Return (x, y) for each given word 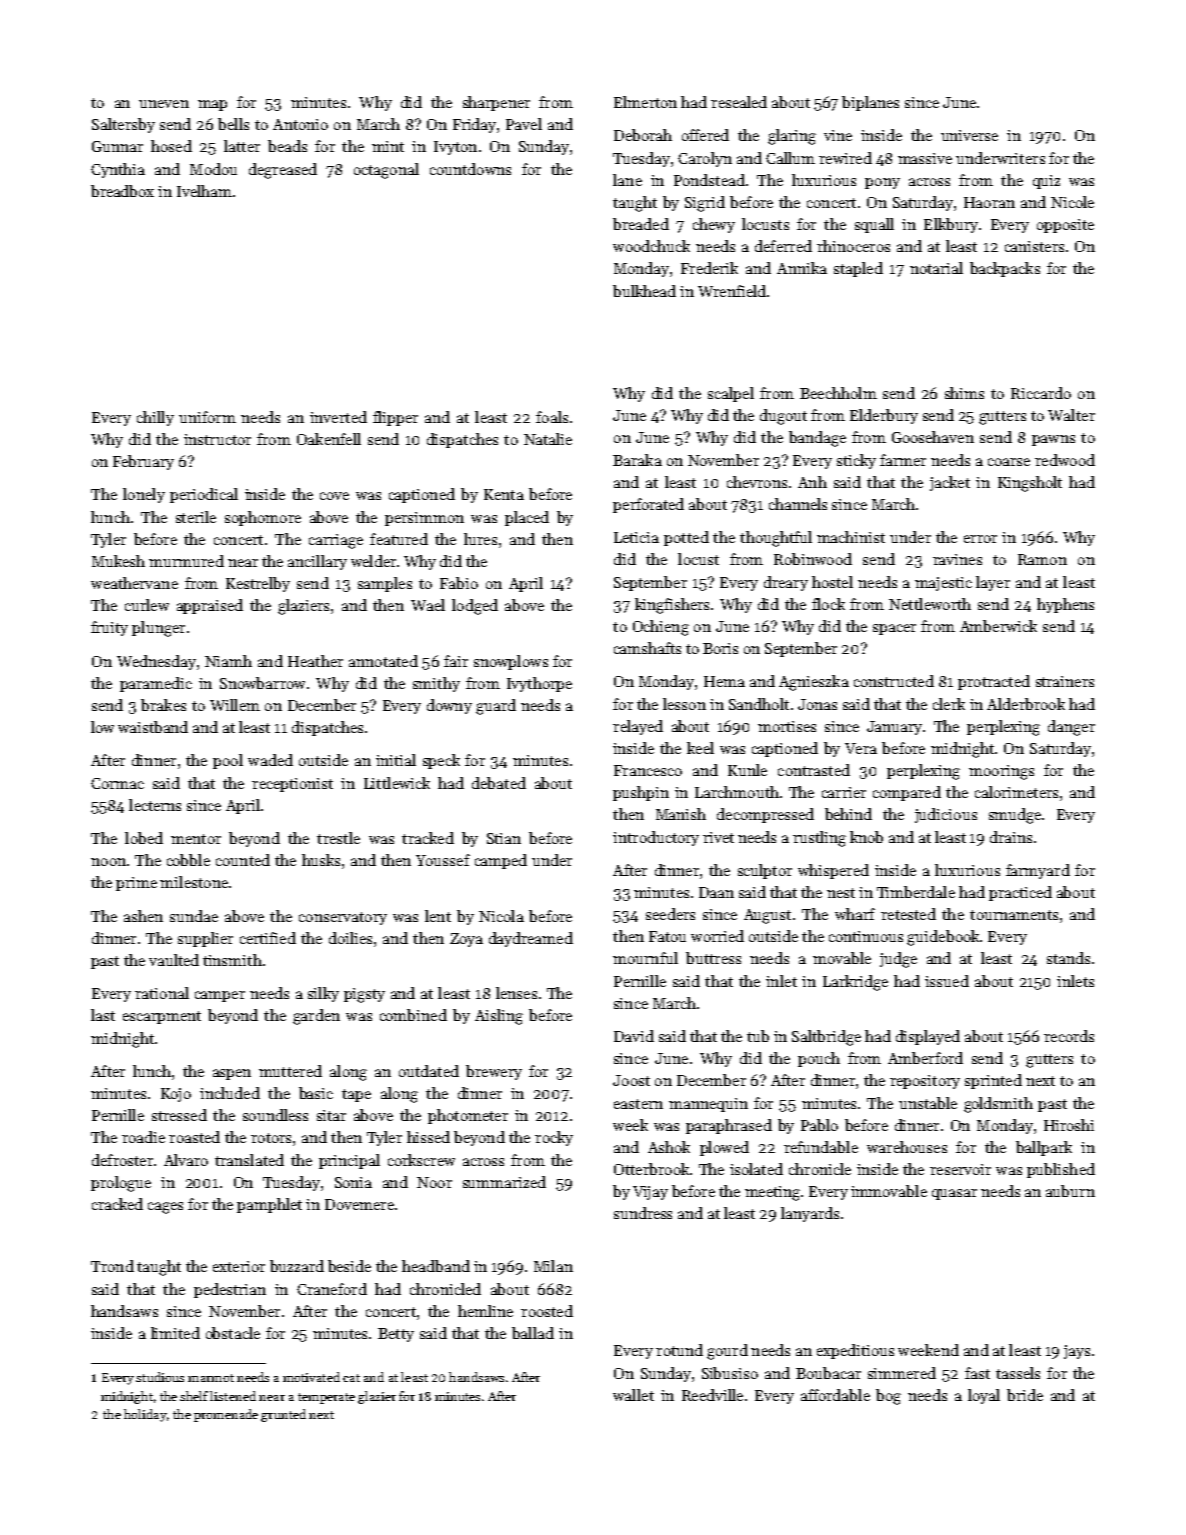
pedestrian (230, 1290)
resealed (739, 102)
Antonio (300, 124)
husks (321, 860)
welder (373, 561)
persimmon (424, 519)
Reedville (712, 1395)
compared (907, 793)
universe (969, 135)
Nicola (501, 916)
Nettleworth (930, 604)
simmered (902, 1373)
